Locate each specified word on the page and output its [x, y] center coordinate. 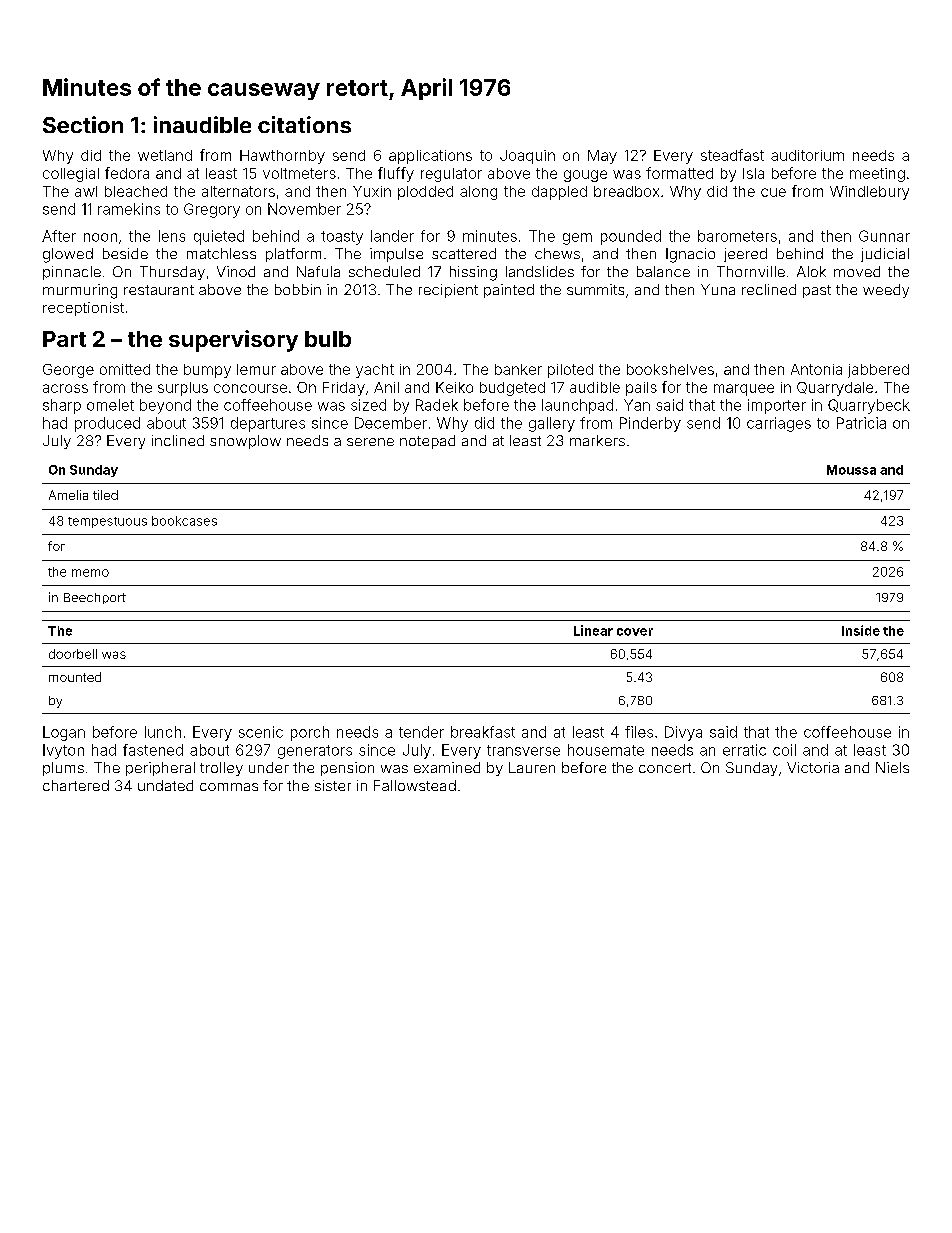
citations [304, 124]
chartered [76, 785]
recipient [448, 291]
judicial [885, 255]
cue [773, 192]
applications [430, 157]
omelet [110, 405]
